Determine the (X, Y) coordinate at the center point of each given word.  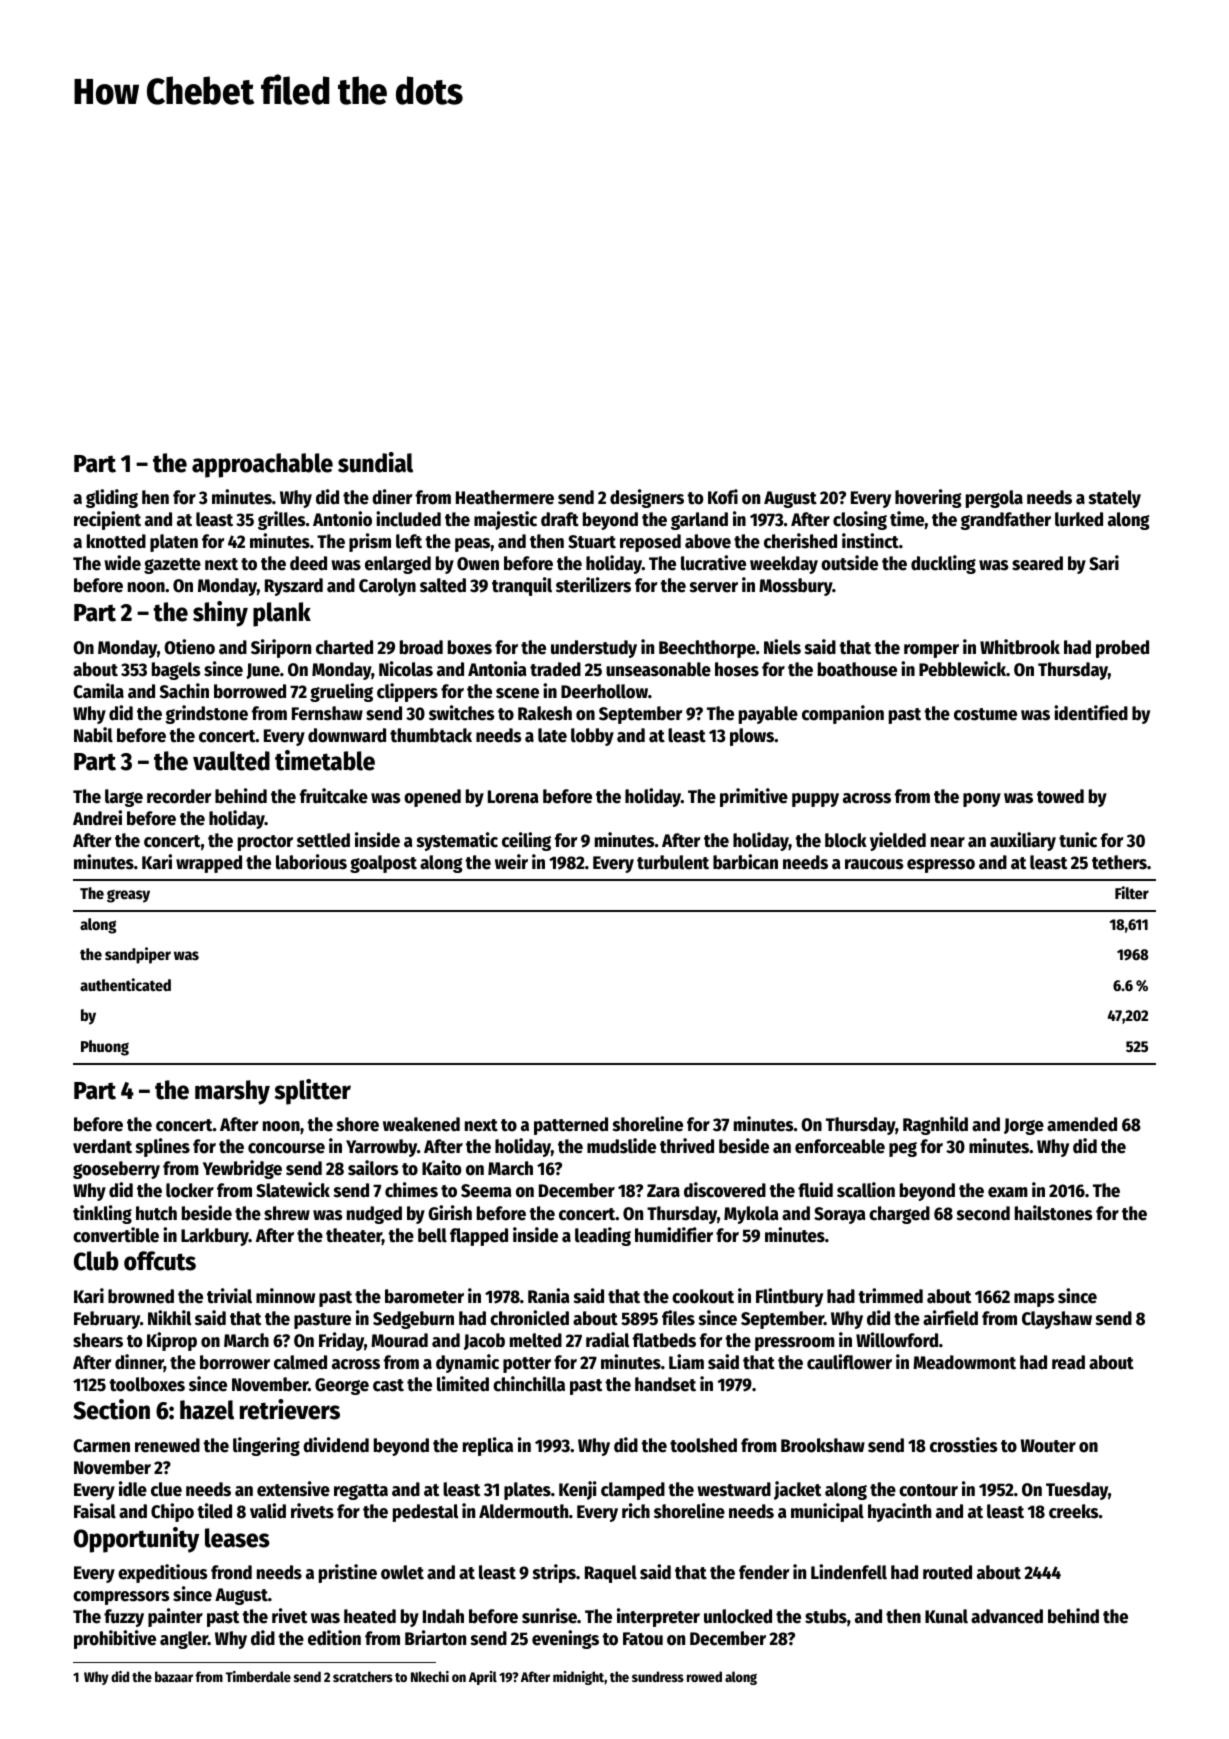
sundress (658, 1676)
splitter (312, 1092)
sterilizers (593, 585)
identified (1091, 713)
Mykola (751, 1215)
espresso (941, 866)
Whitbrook (1020, 647)
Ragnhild (935, 1125)
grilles (281, 520)
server (713, 587)
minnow (285, 1296)
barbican (745, 862)
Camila (98, 691)
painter (175, 1617)
